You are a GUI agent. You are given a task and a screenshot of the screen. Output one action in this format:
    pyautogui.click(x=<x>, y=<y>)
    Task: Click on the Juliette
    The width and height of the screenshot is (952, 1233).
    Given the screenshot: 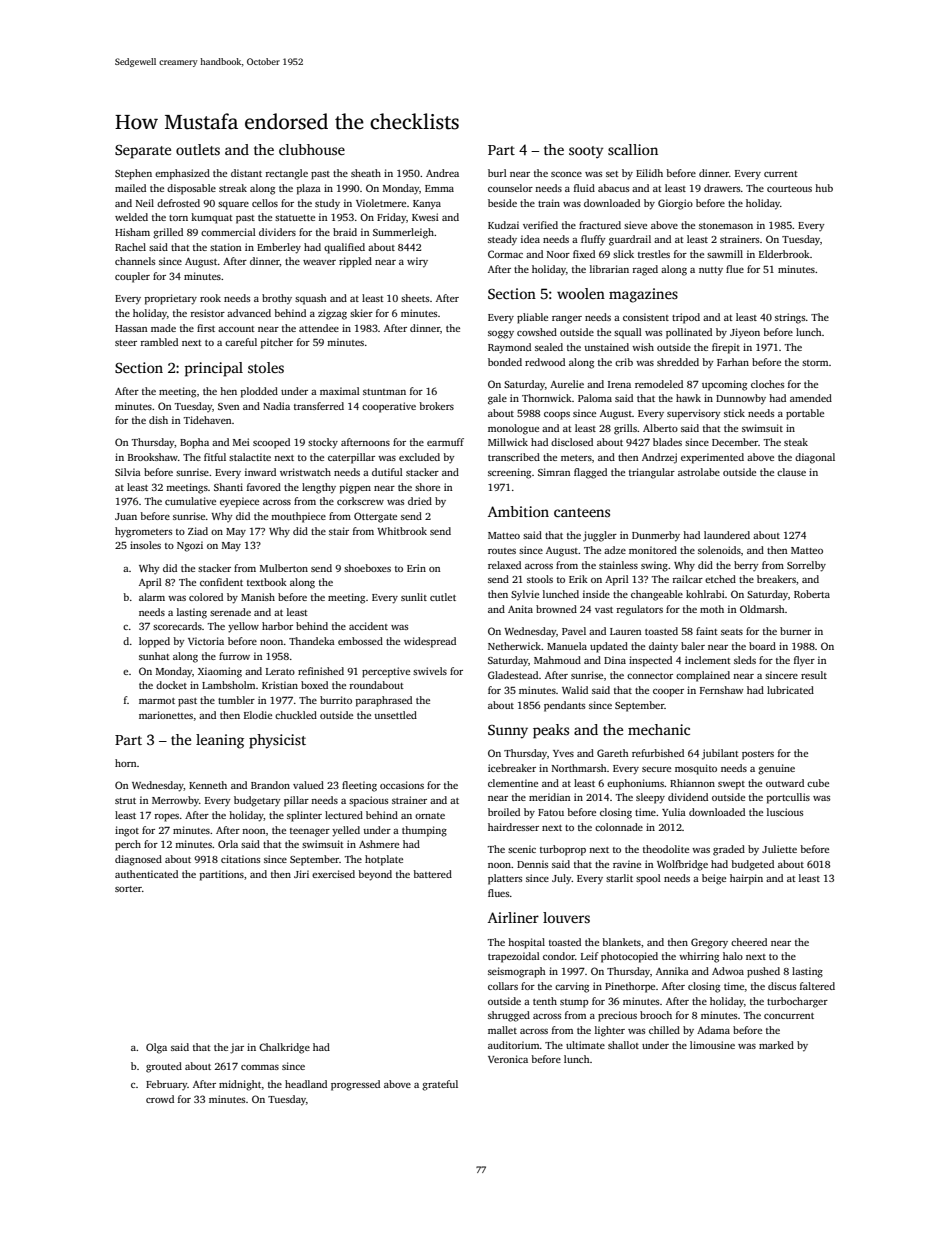 What is the action you would take?
    pyautogui.click(x=779, y=849)
